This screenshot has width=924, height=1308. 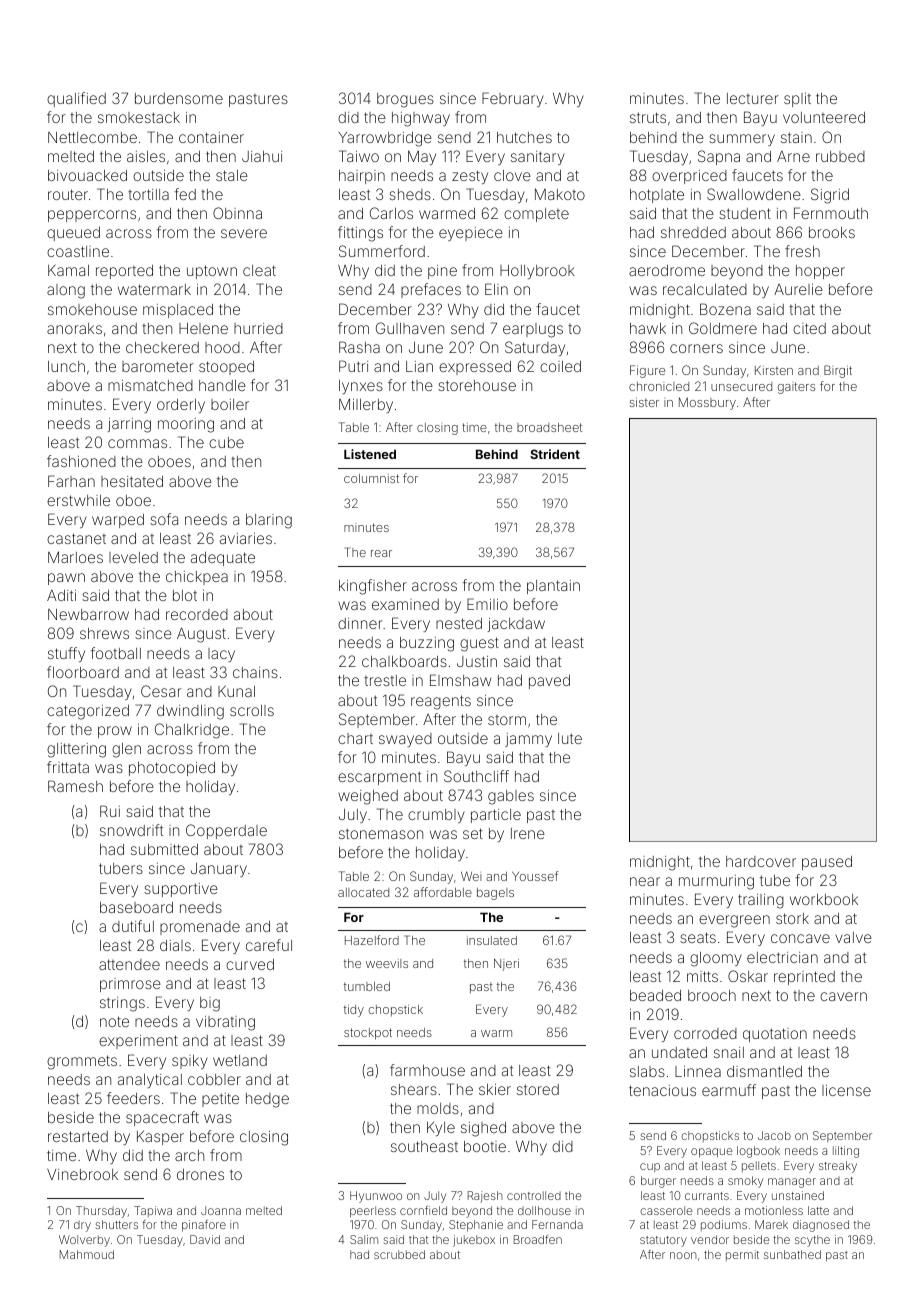 What do you see at coordinates (797, 100) in the screenshot?
I see `split` at bounding box center [797, 100].
